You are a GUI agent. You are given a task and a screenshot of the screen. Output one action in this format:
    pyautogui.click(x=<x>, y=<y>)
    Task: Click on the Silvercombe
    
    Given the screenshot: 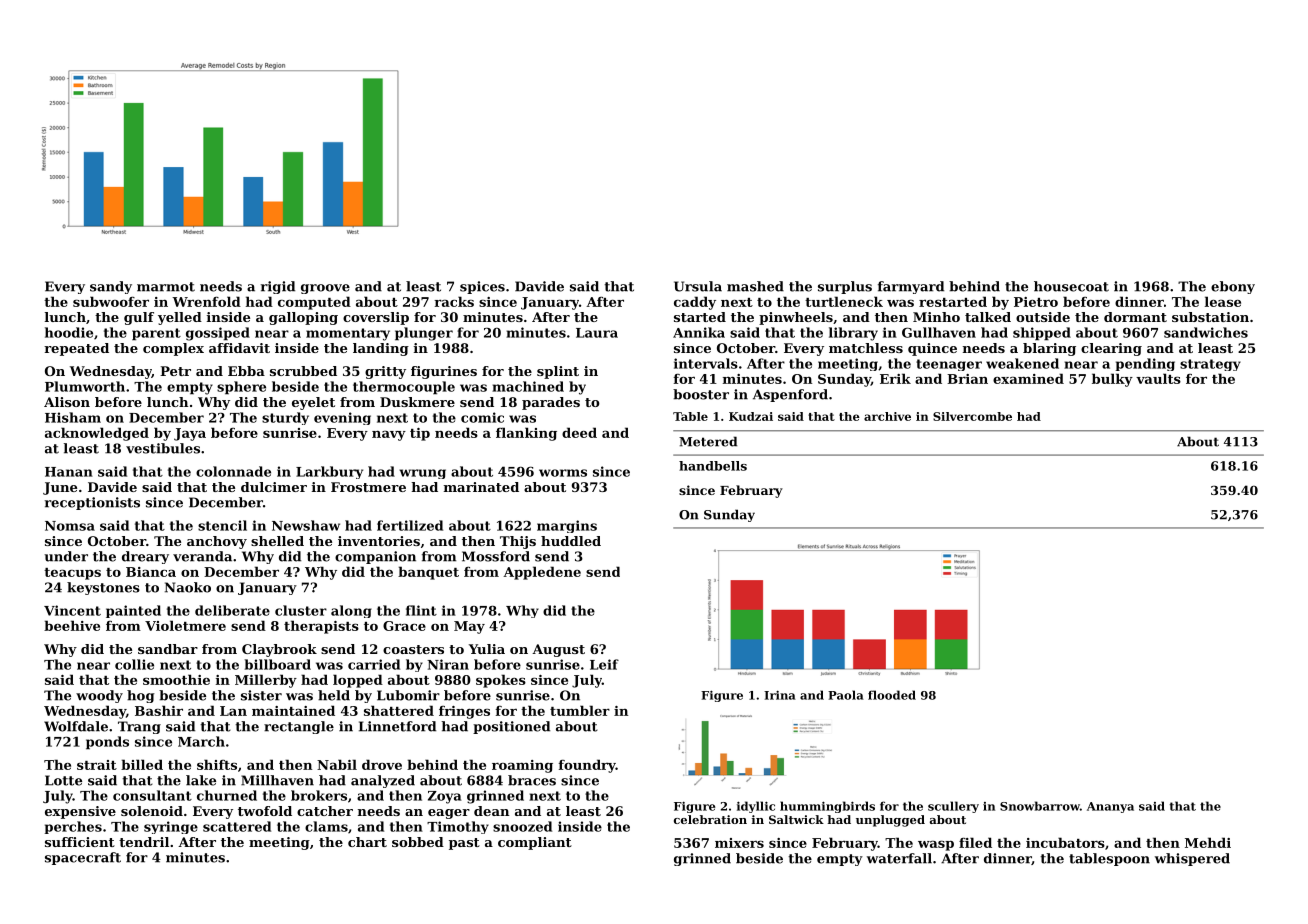 What is the action you would take?
    pyautogui.click(x=972, y=416)
